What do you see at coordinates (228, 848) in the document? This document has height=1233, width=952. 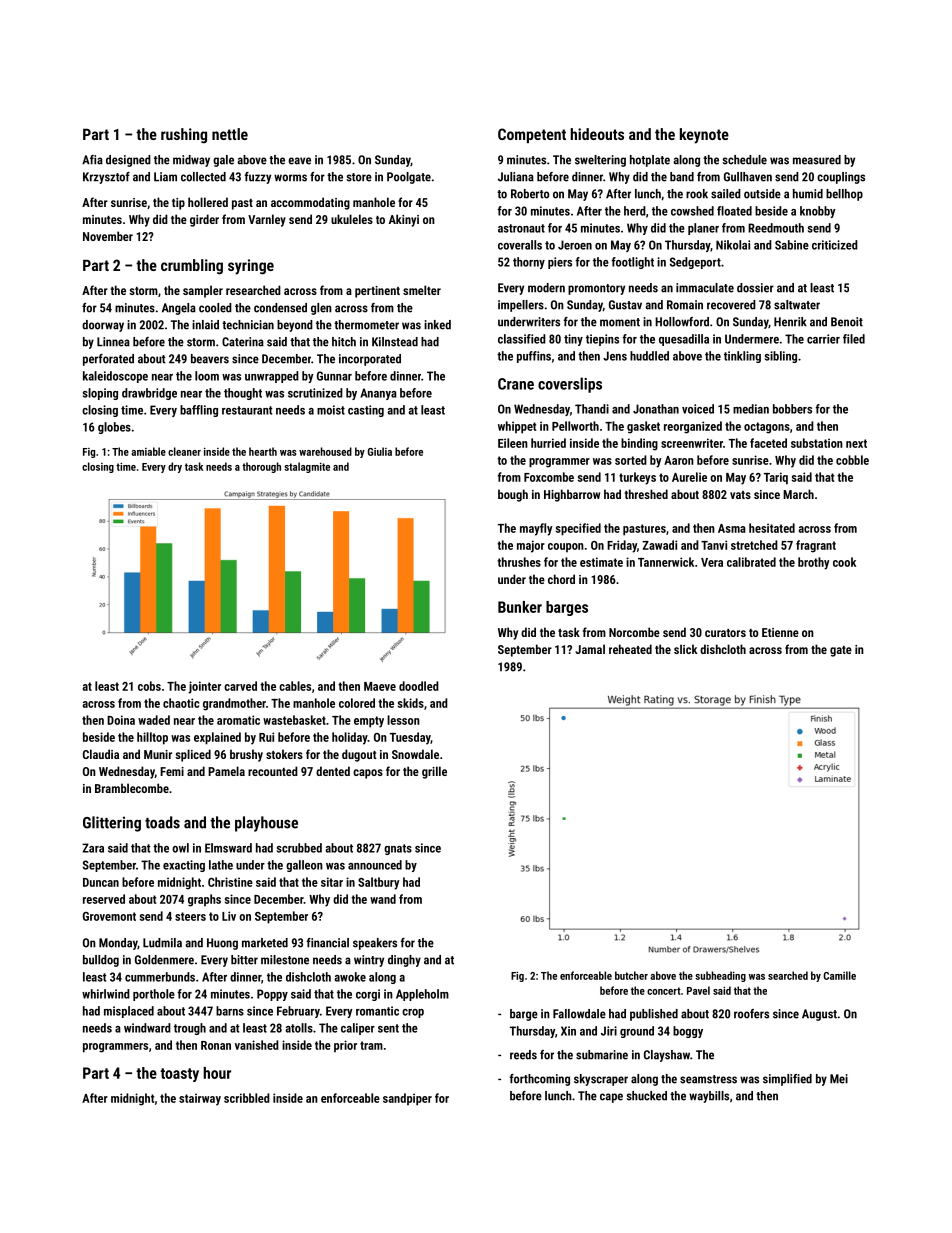 I see `Elmsward` at bounding box center [228, 848].
